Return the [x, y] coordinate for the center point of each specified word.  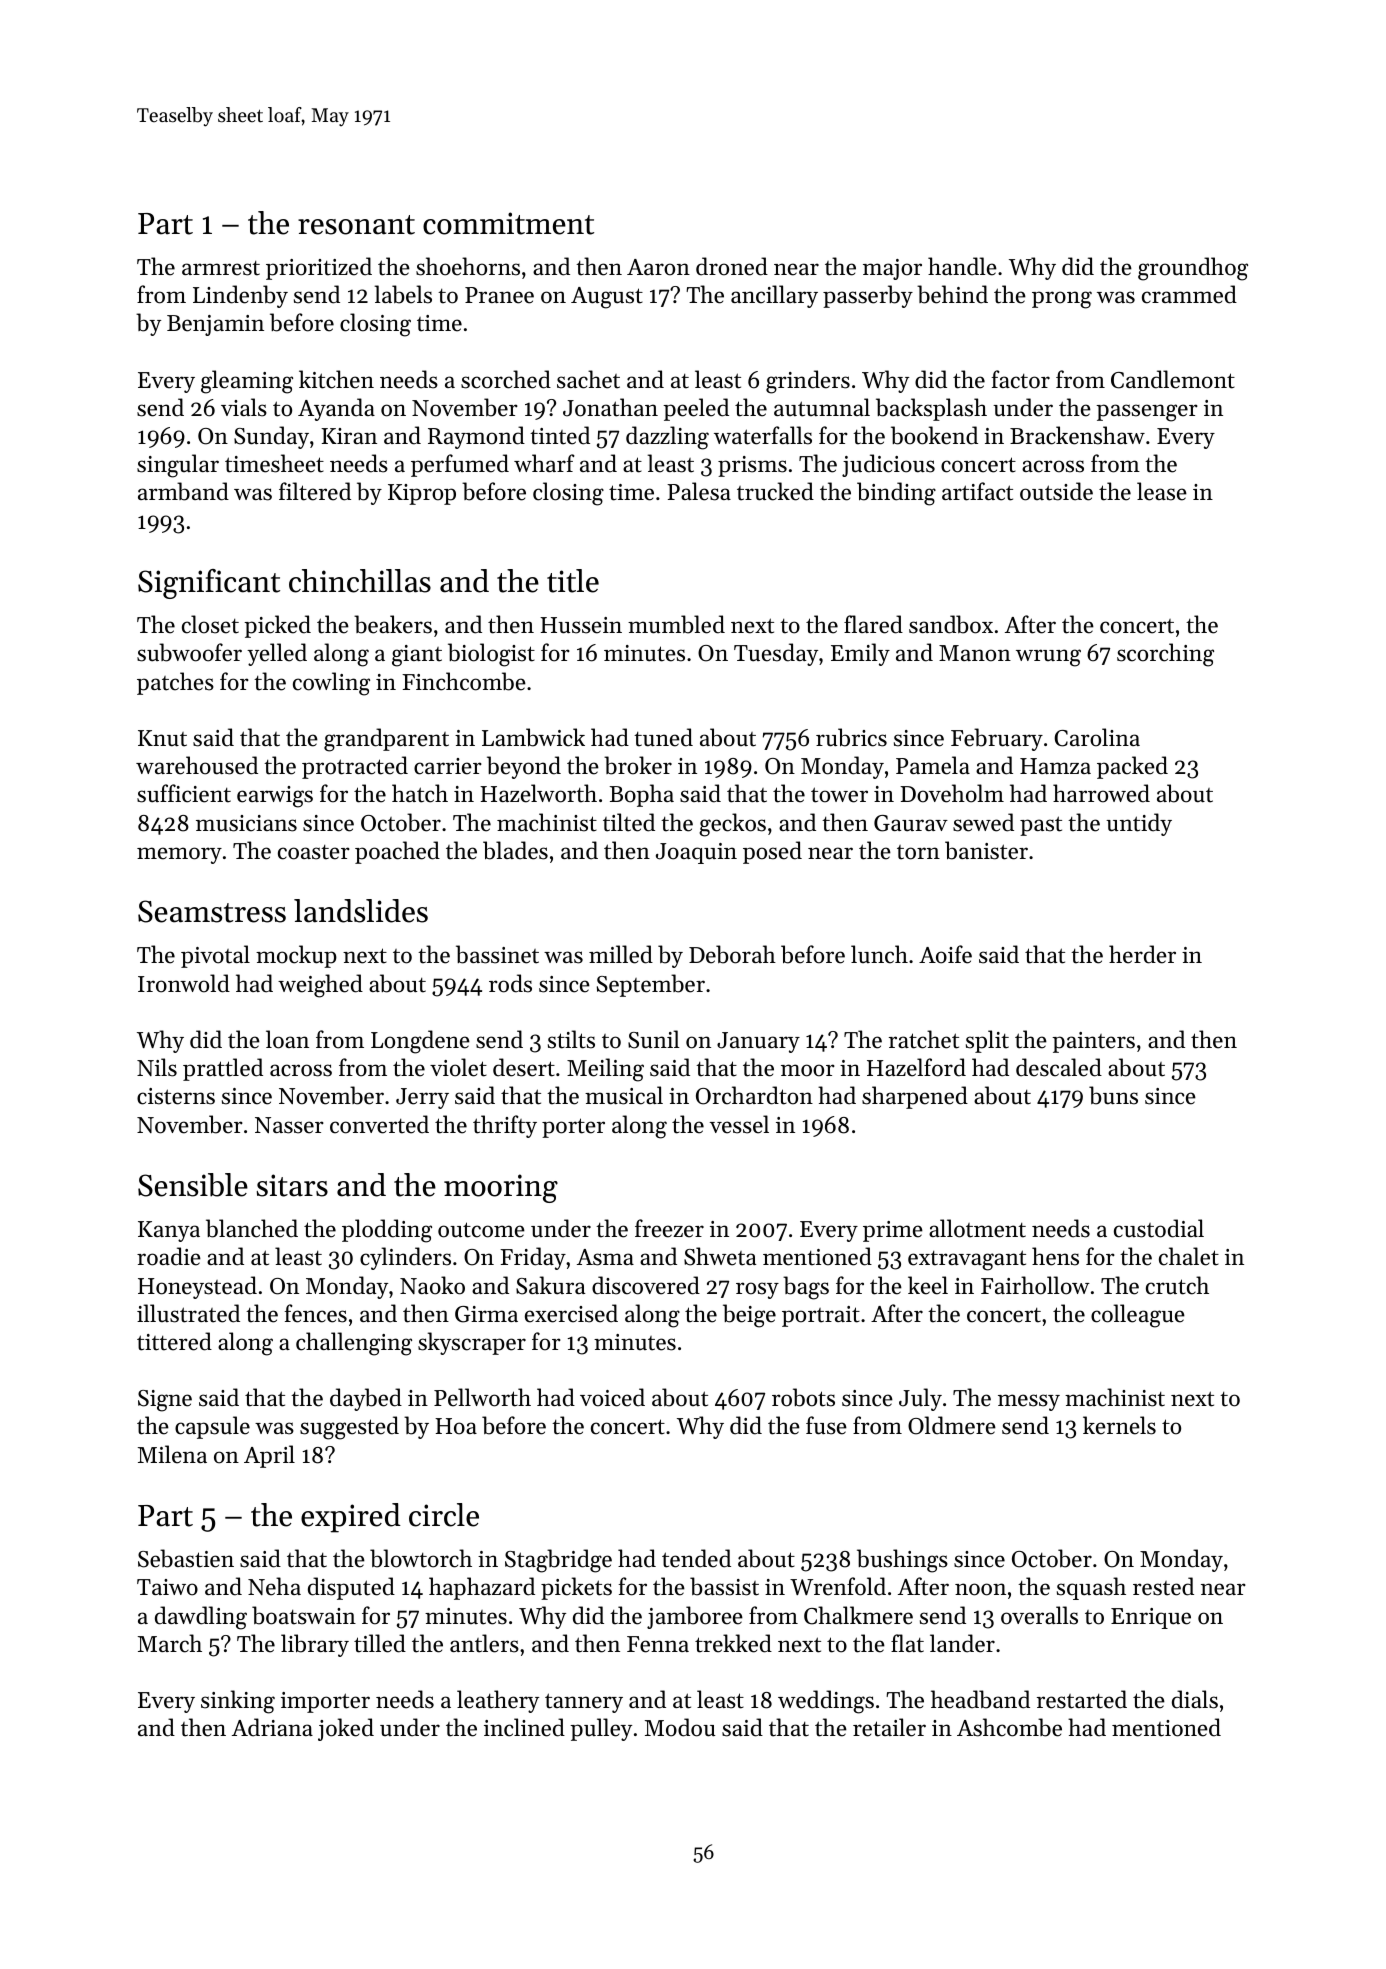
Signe [165, 1401]
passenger [1147, 413]
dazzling [667, 438]
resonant [356, 225]
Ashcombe [1009, 1727]
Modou [680, 1727]
